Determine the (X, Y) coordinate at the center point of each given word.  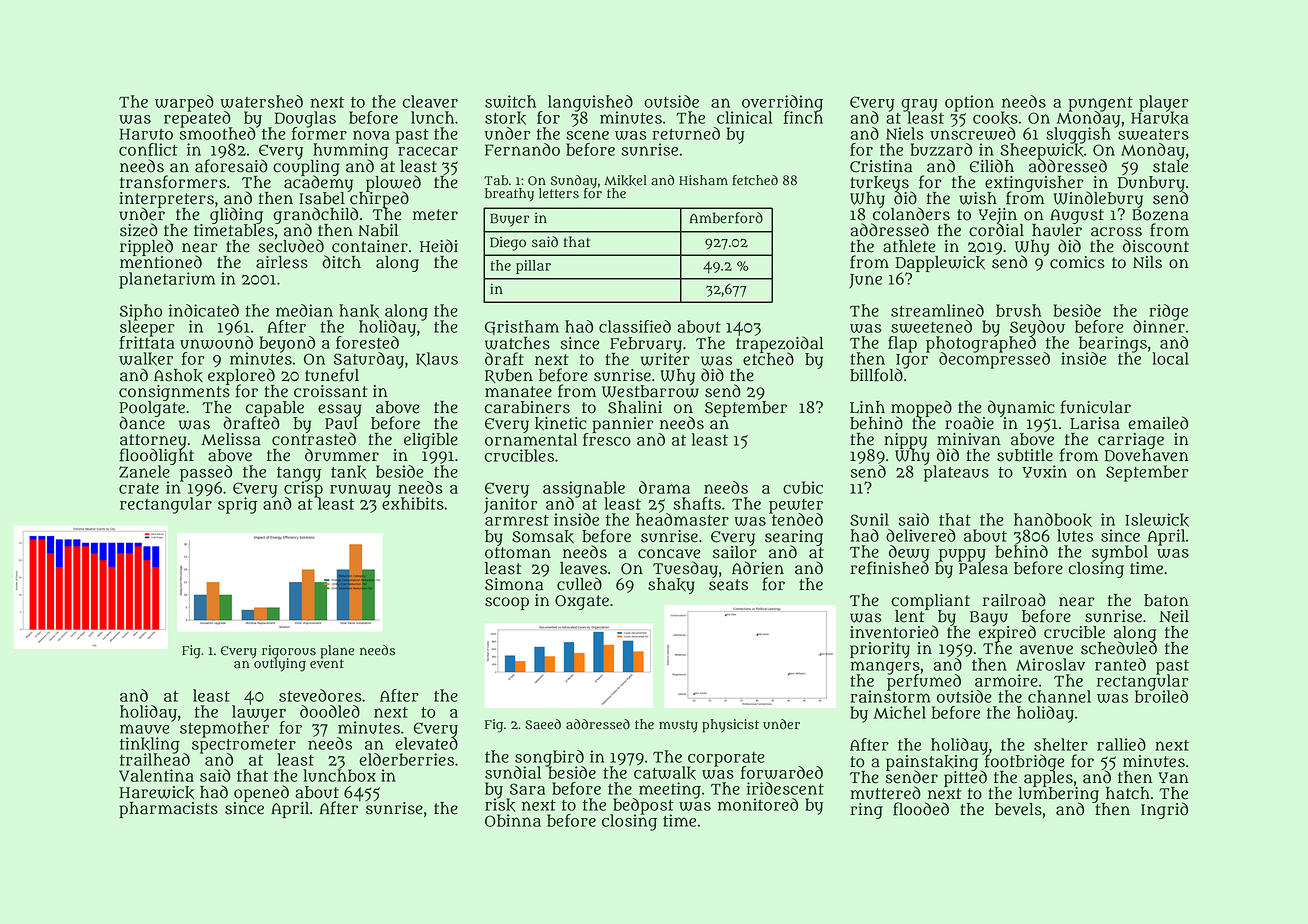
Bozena (1160, 215)
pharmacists (168, 810)
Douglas (305, 119)
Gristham (522, 327)
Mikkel (625, 180)
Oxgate (582, 602)
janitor (511, 505)
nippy (905, 441)
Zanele (144, 471)
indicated (203, 310)
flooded (921, 809)
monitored (758, 804)
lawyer (259, 713)
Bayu (989, 618)
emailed (1158, 423)
